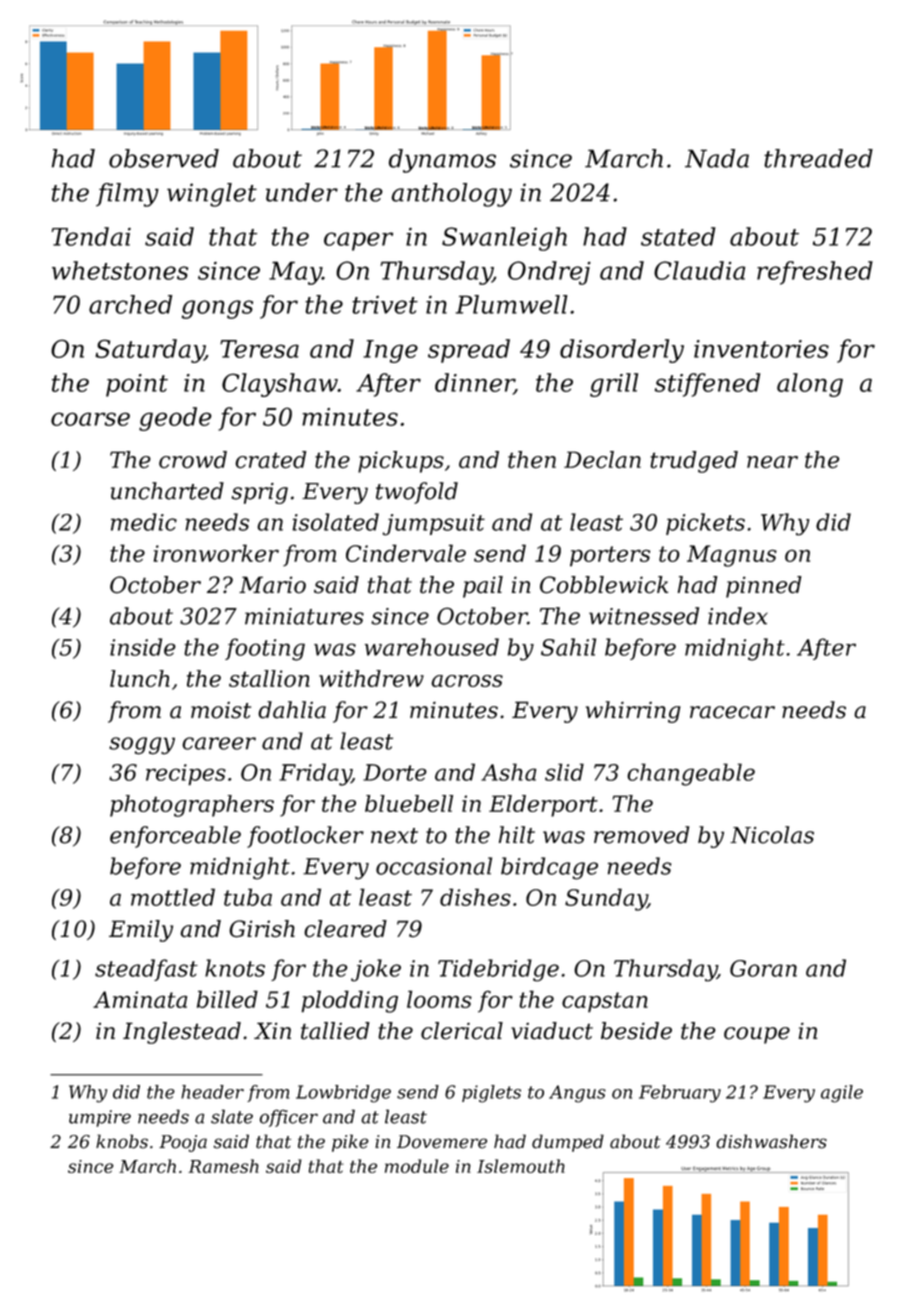  What do you see at coordinates (568, 647) in the image?
I see `Sahil` at bounding box center [568, 647].
